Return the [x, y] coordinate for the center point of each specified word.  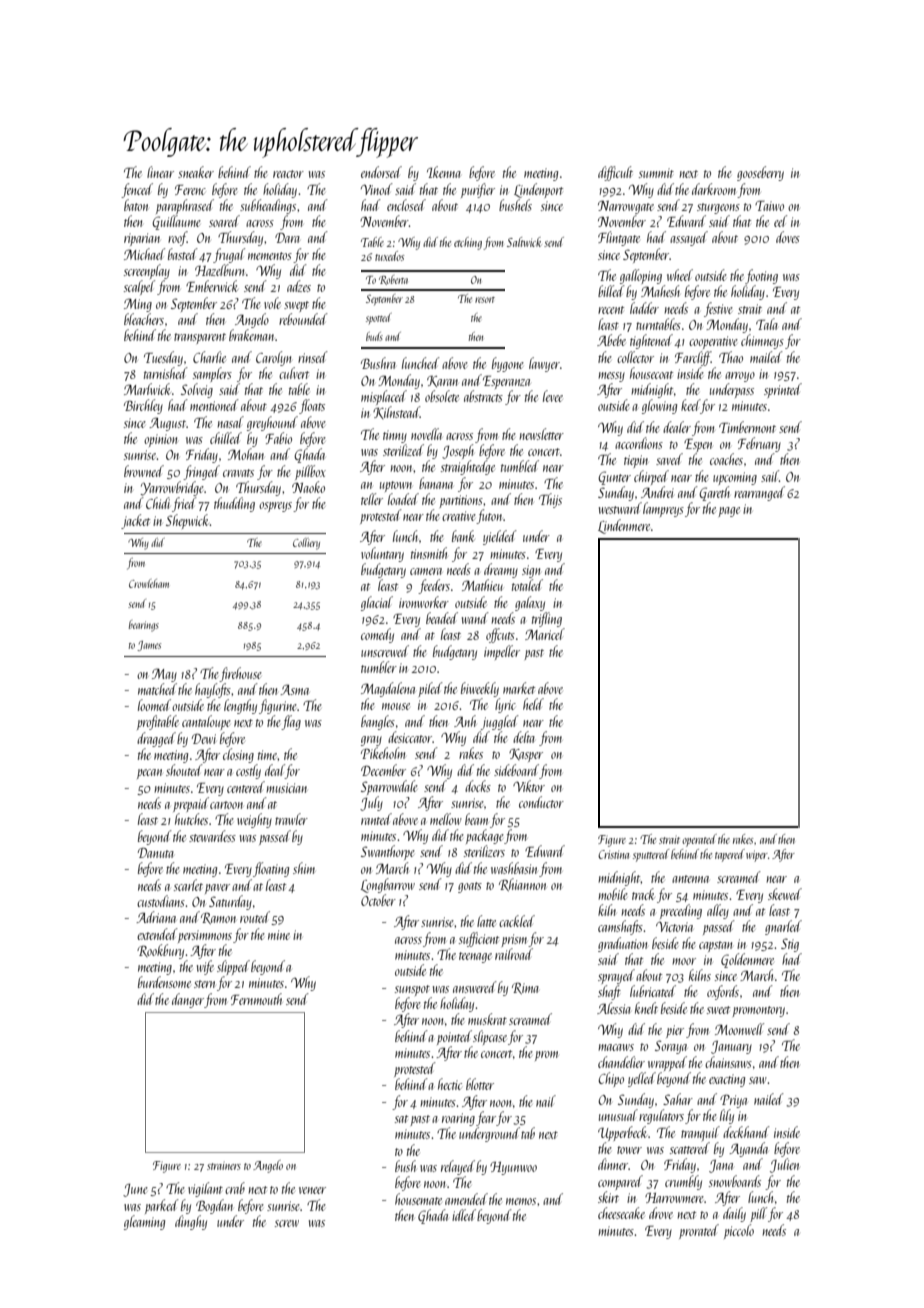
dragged [156, 739]
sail [770, 476]
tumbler [379, 667]
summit [656, 173]
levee [553, 396]
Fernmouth [256, 999]
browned [144, 471]
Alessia [614, 1008]
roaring [458, 1119]
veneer [312, 1190]
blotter [480, 1084]
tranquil [700, 1134]
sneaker [196, 172]
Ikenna [444, 172]
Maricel [545, 634]
